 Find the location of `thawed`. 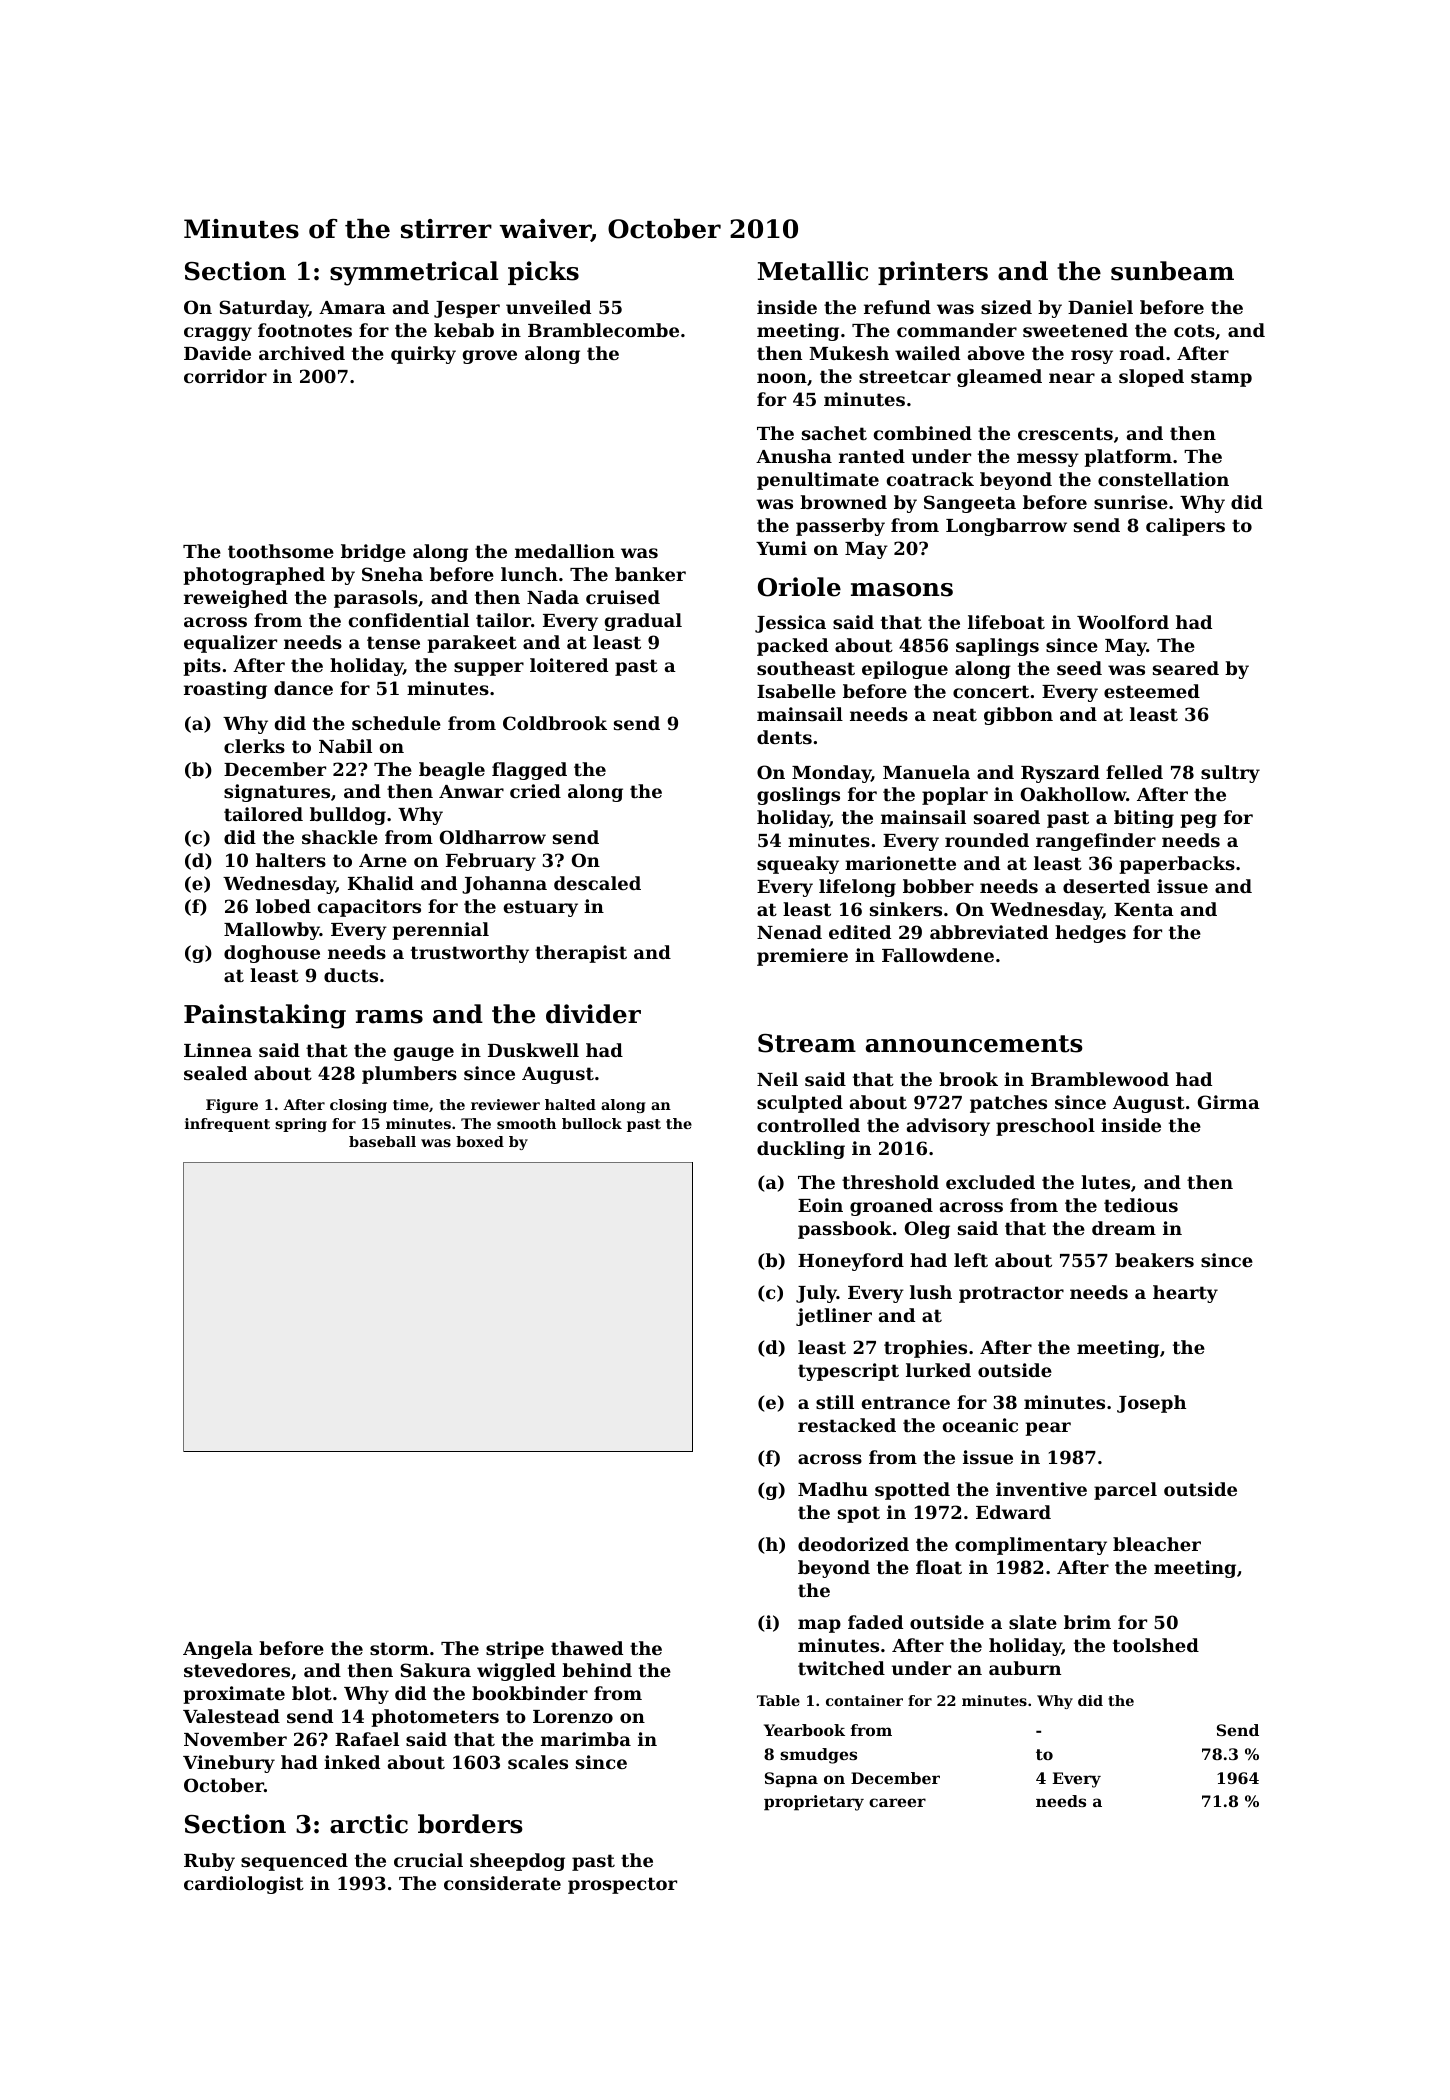

thawed is located at coordinates (587, 1648).
